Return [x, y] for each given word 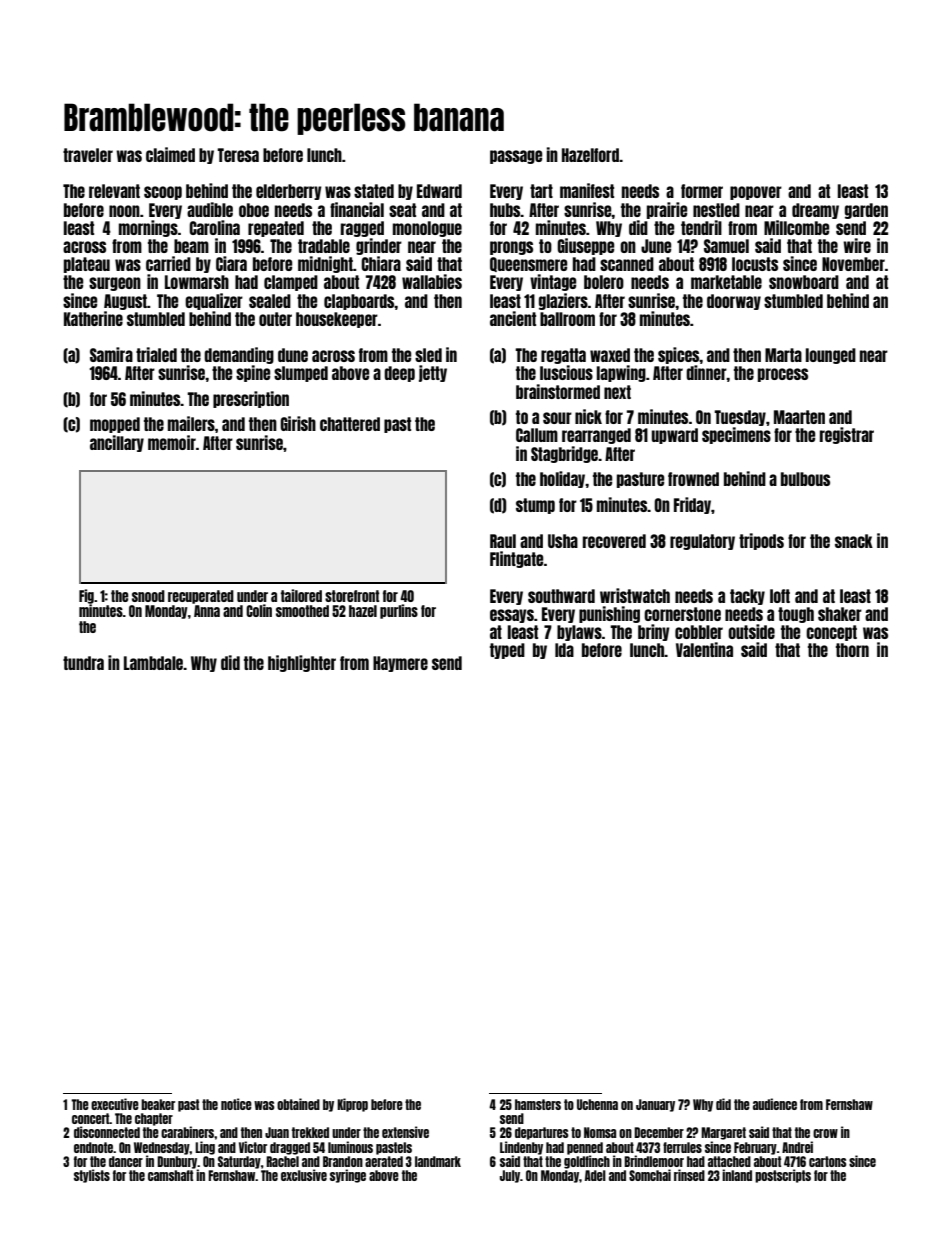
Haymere [400, 664]
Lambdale [154, 663]
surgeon [115, 284]
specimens [736, 435]
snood [148, 596]
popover [756, 193]
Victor [253, 1147]
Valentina [704, 649]
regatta [563, 356]
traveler [88, 155]
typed [507, 651]
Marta [783, 355]
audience [775, 1104]
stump [535, 506]
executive [115, 1104]
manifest [587, 190]
